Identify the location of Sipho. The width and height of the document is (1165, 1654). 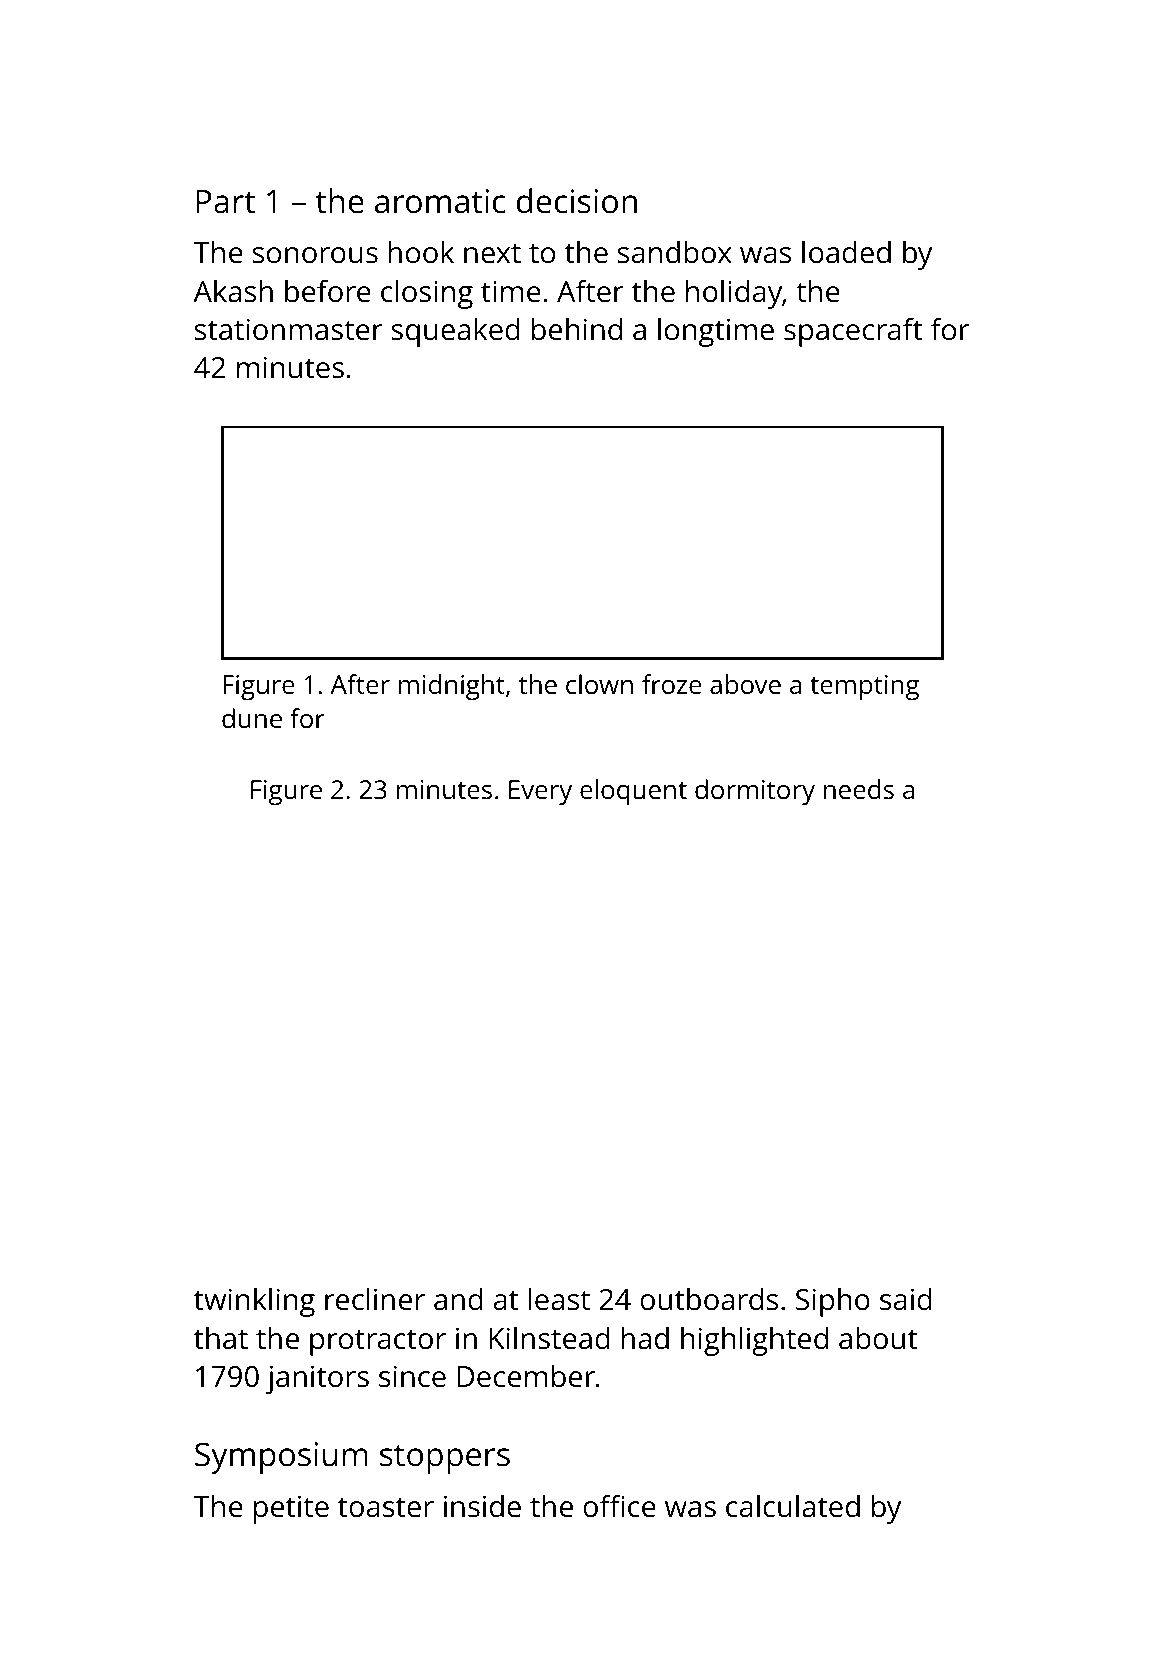
(833, 1302).
